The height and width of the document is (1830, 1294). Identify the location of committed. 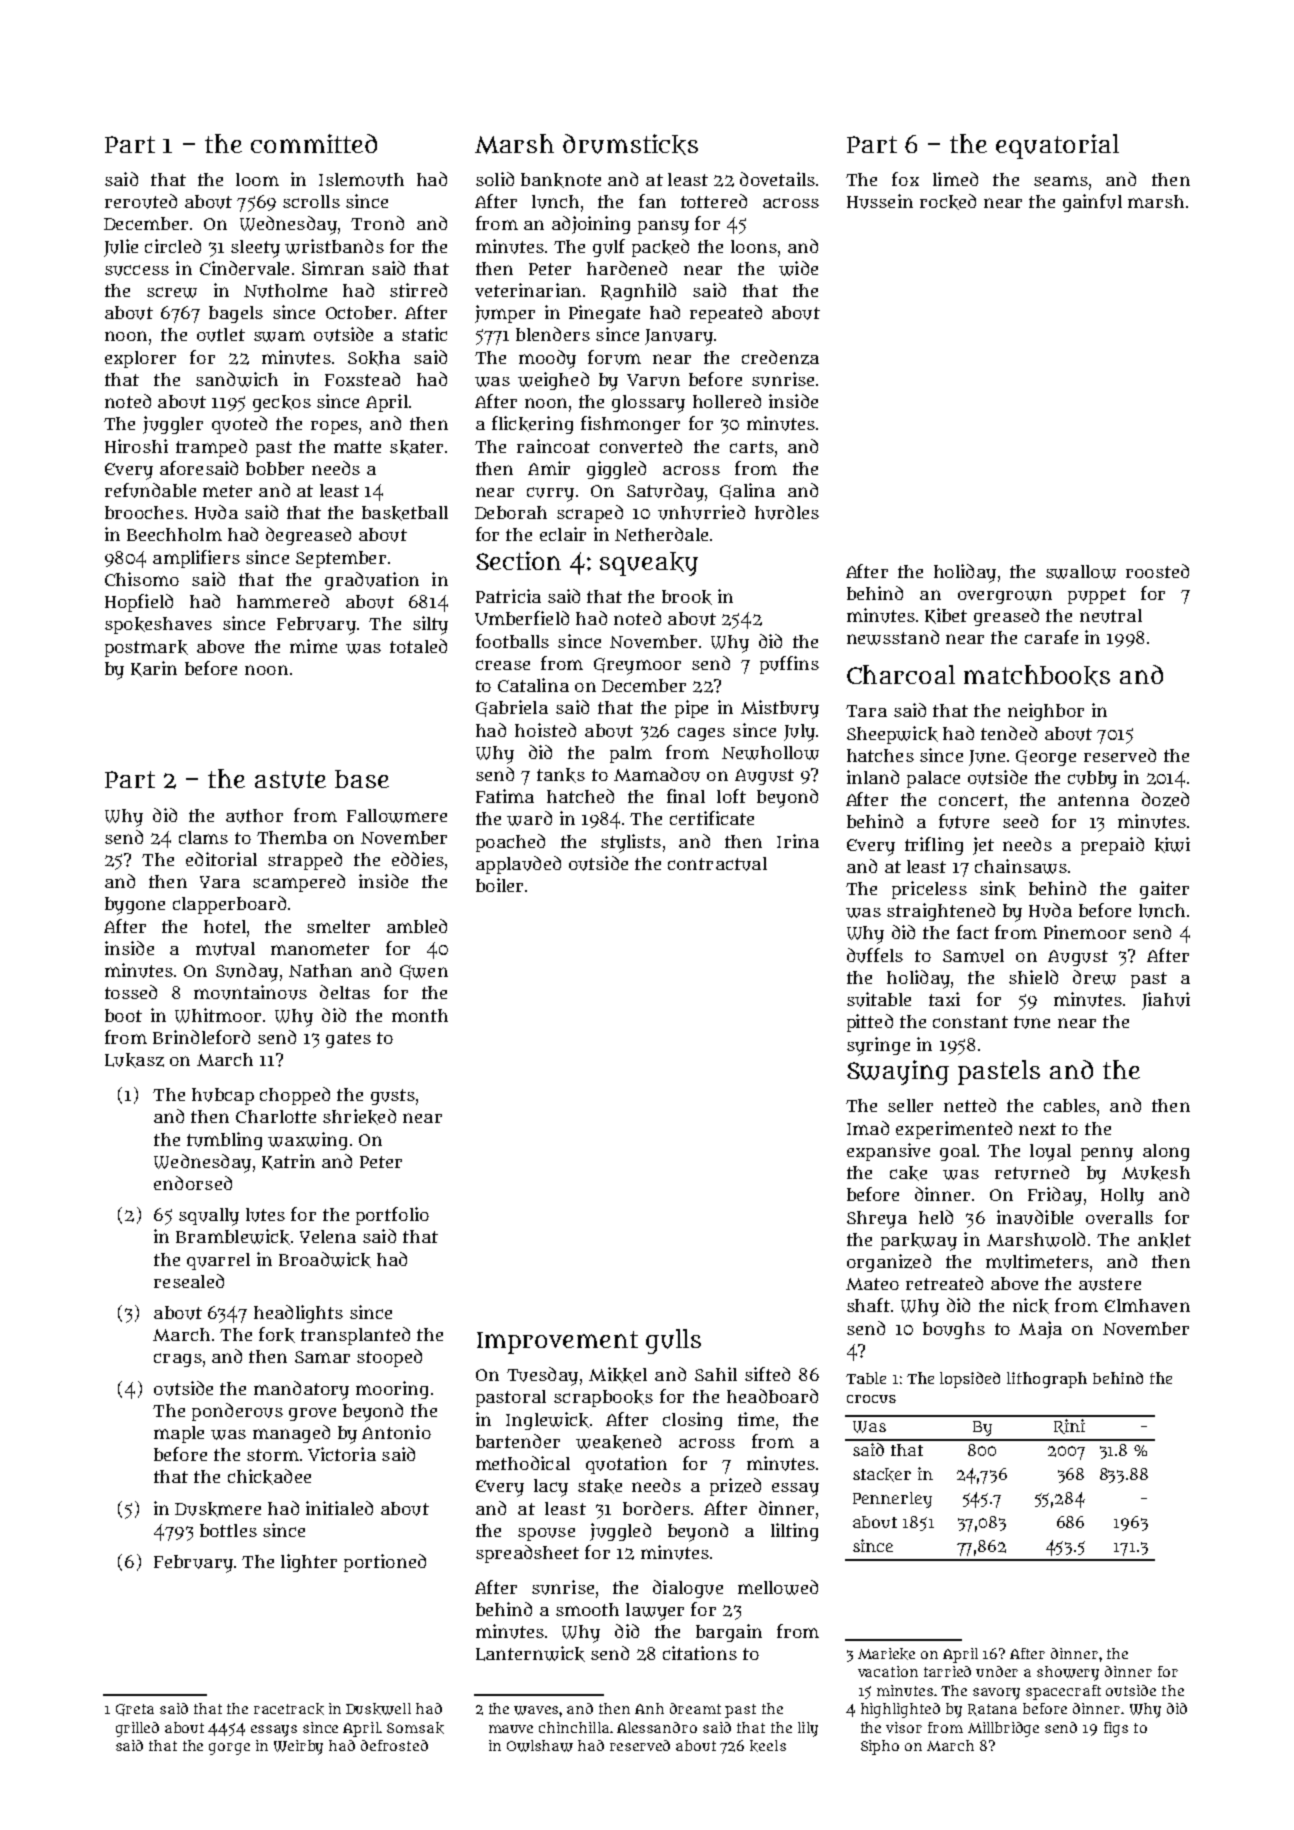
(314, 143).
